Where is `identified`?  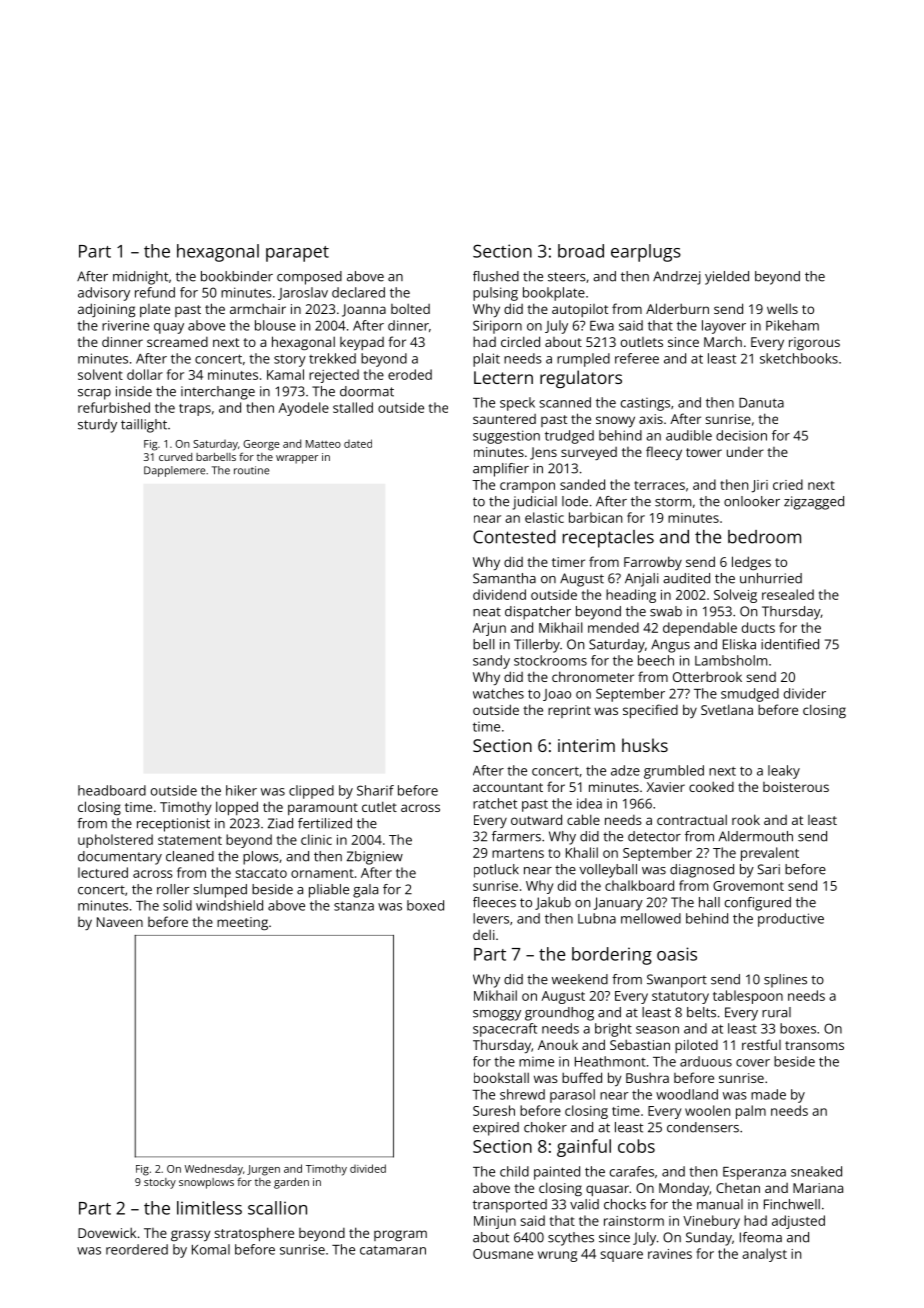
identified is located at coordinates (790, 644).
